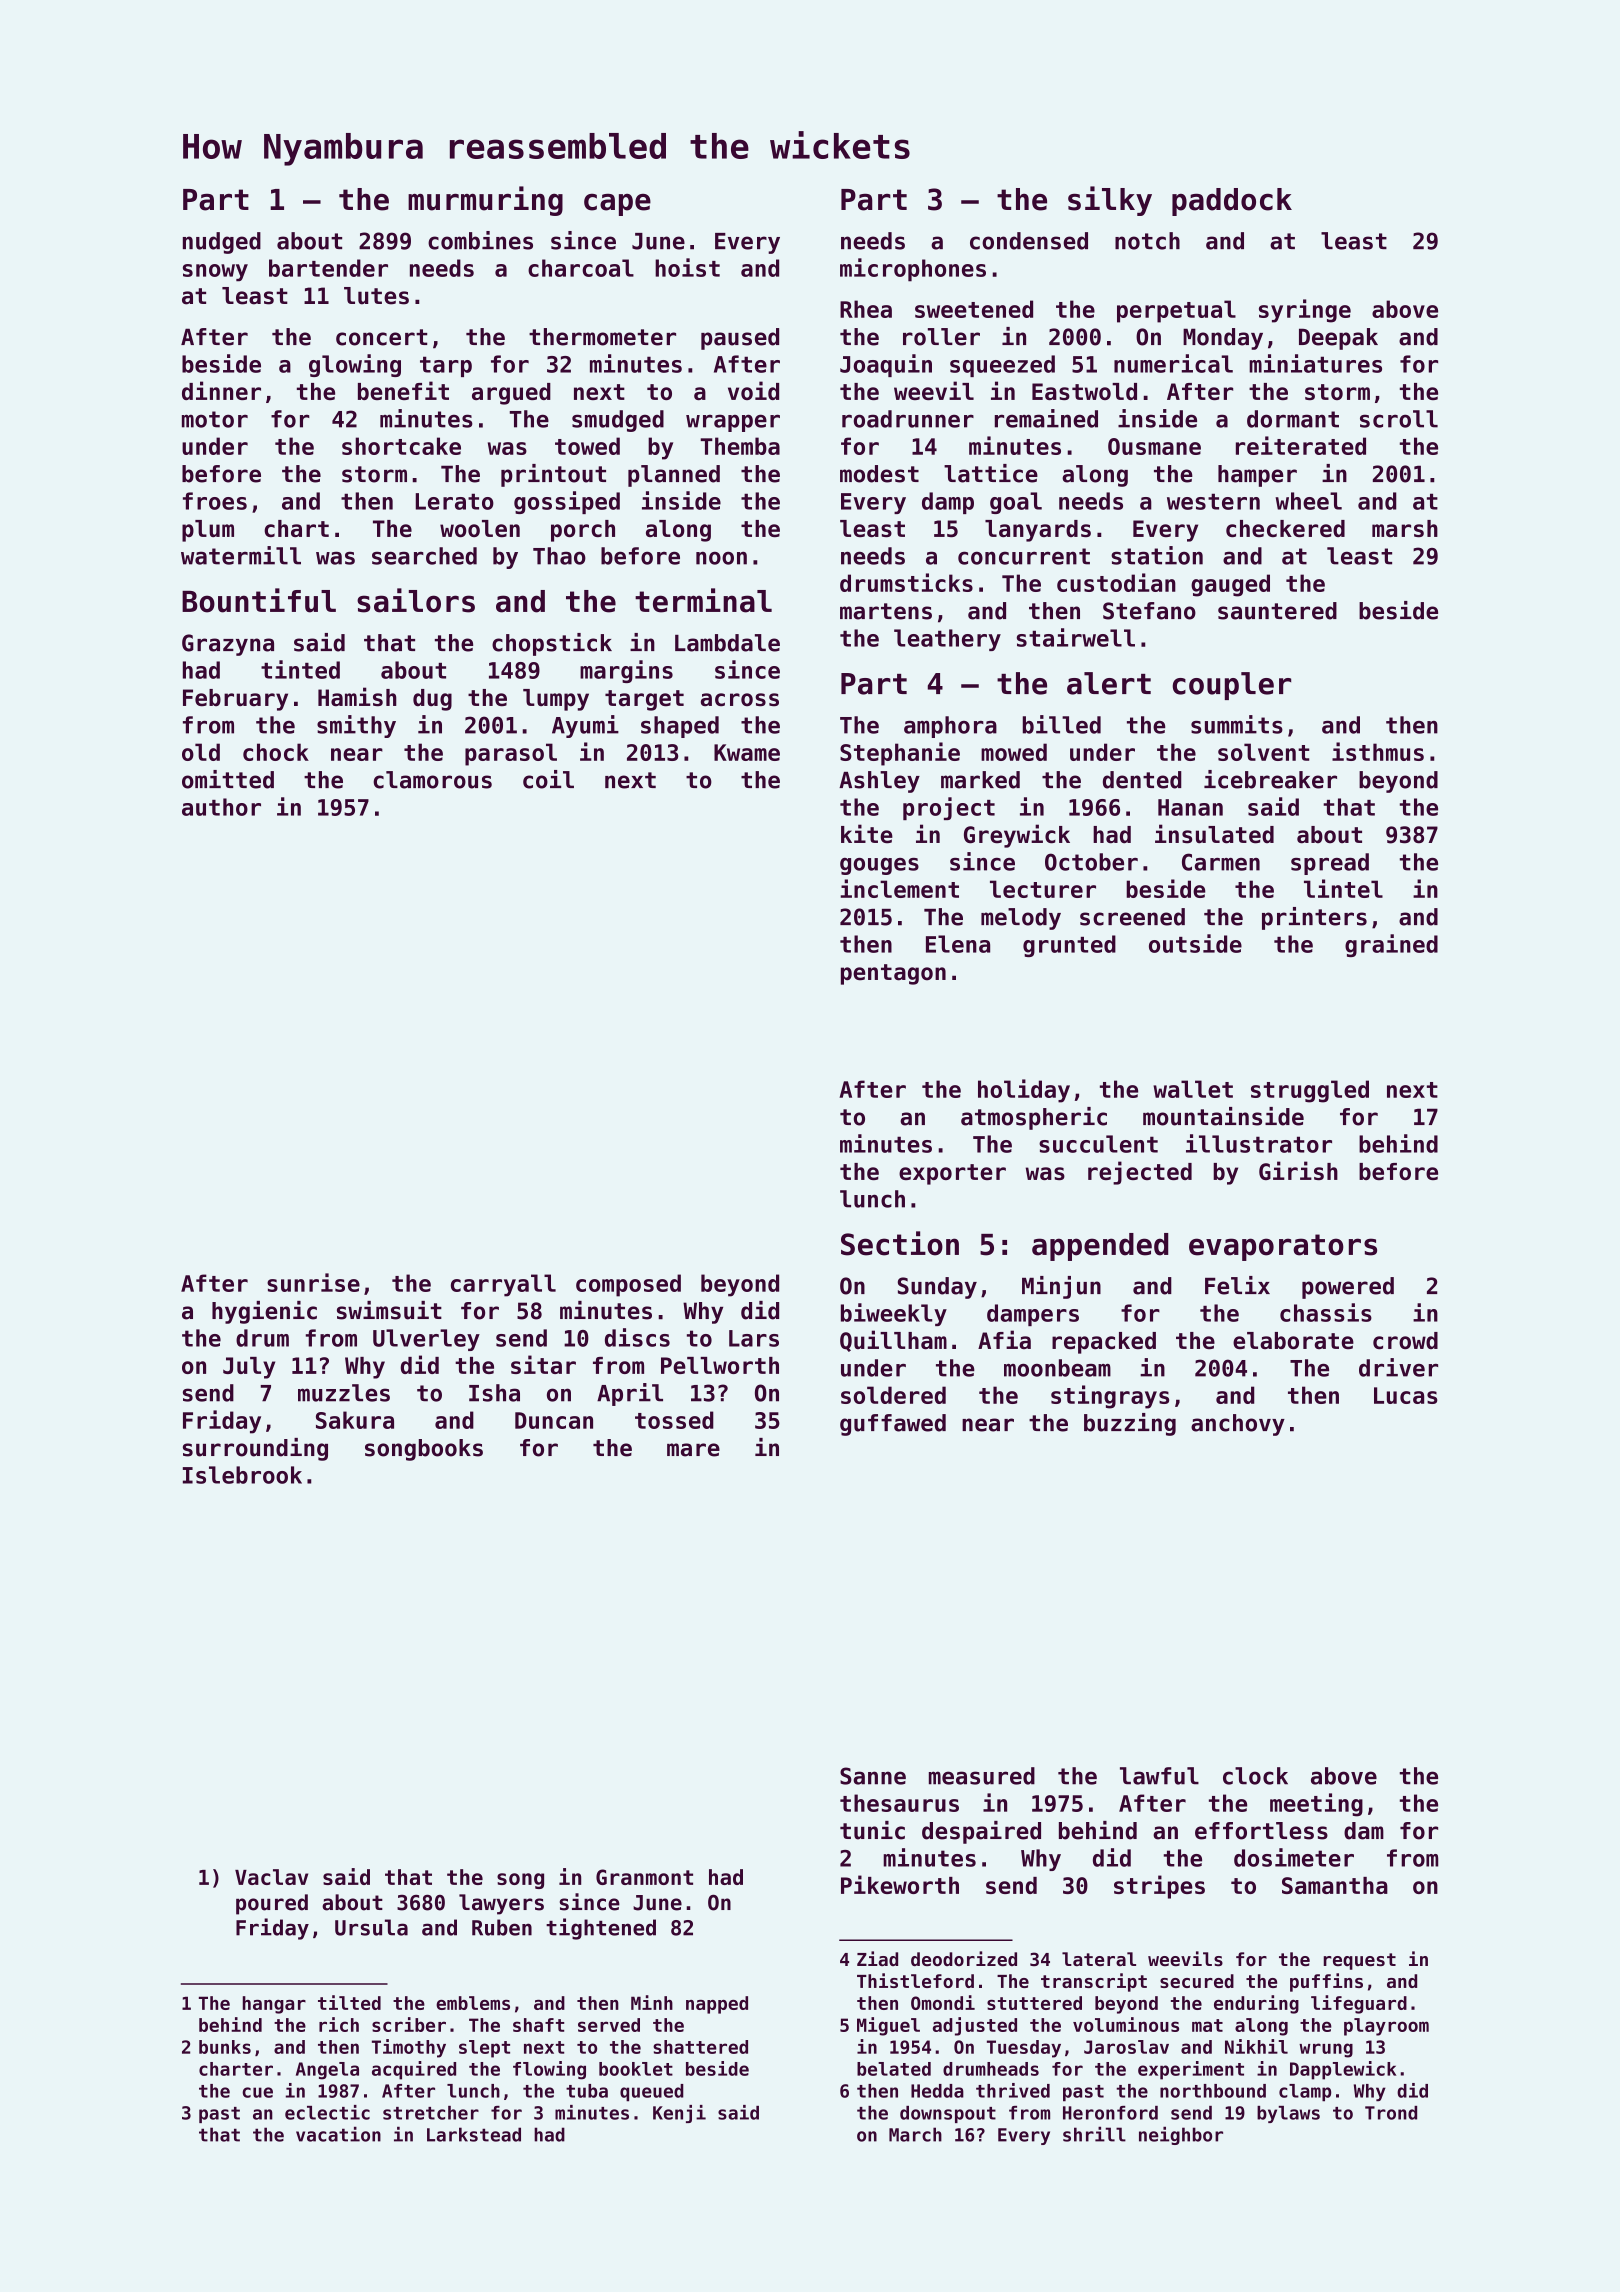 The image size is (1620, 2292). What do you see at coordinates (1110, 201) in the page?
I see `silky` at bounding box center [1110, 201].
